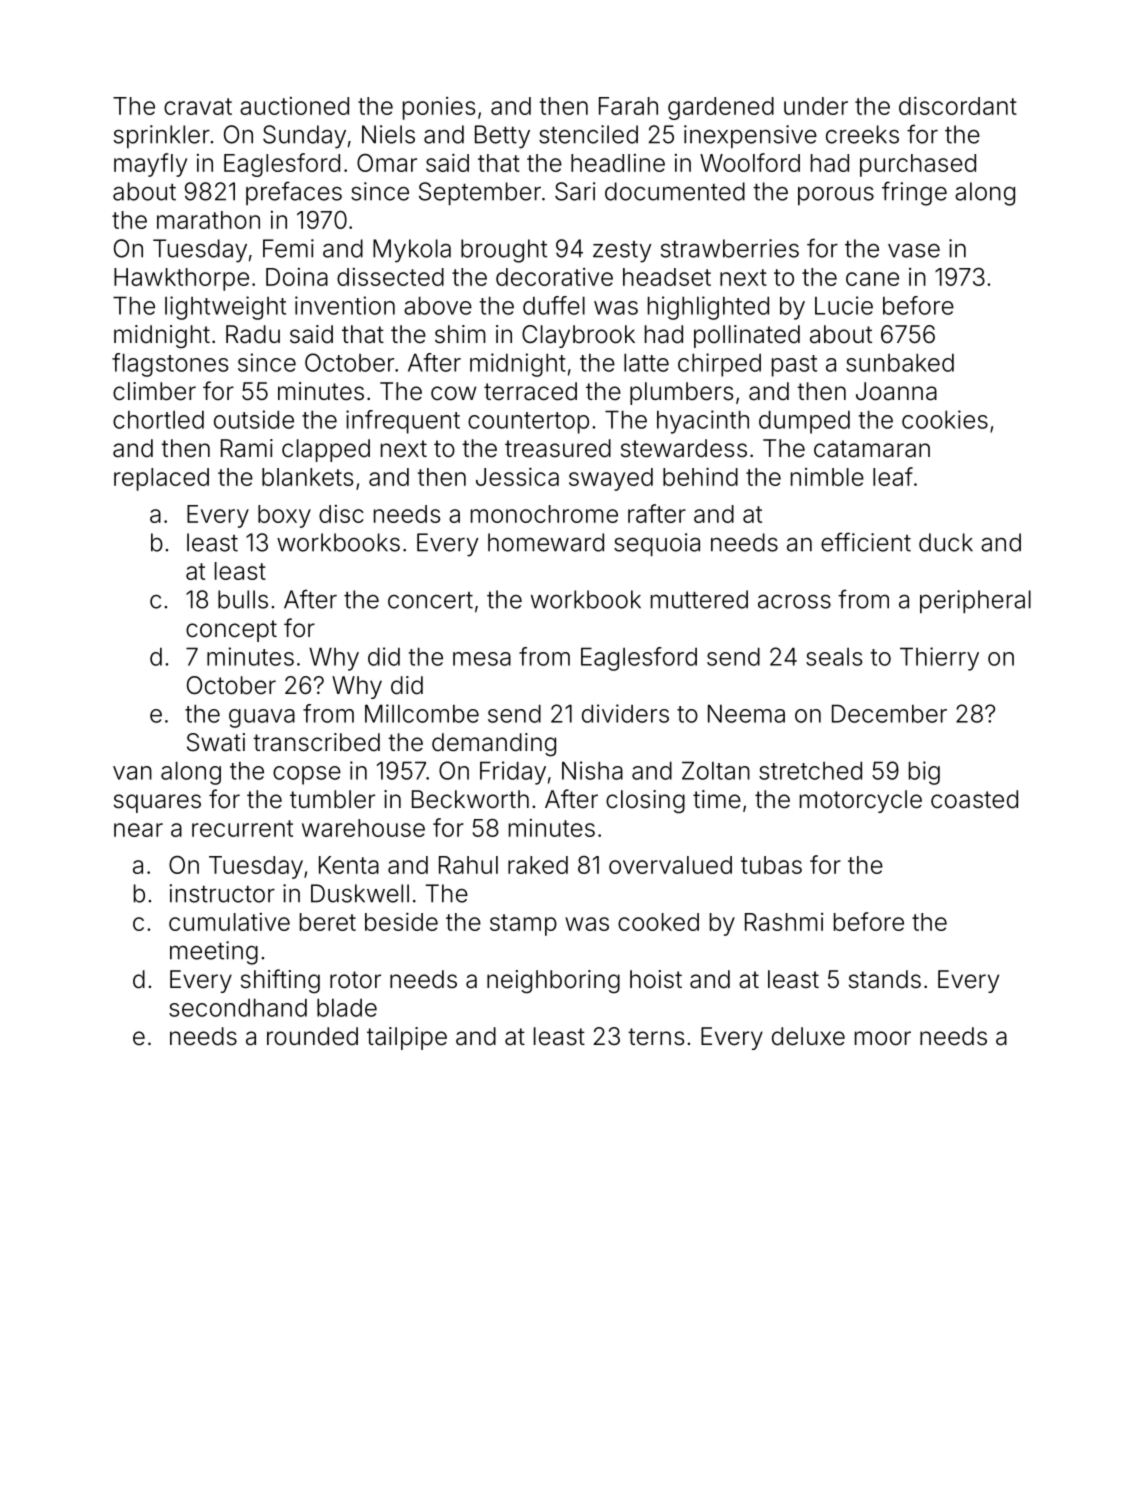  I want to click on duck, so click(946, 542).
